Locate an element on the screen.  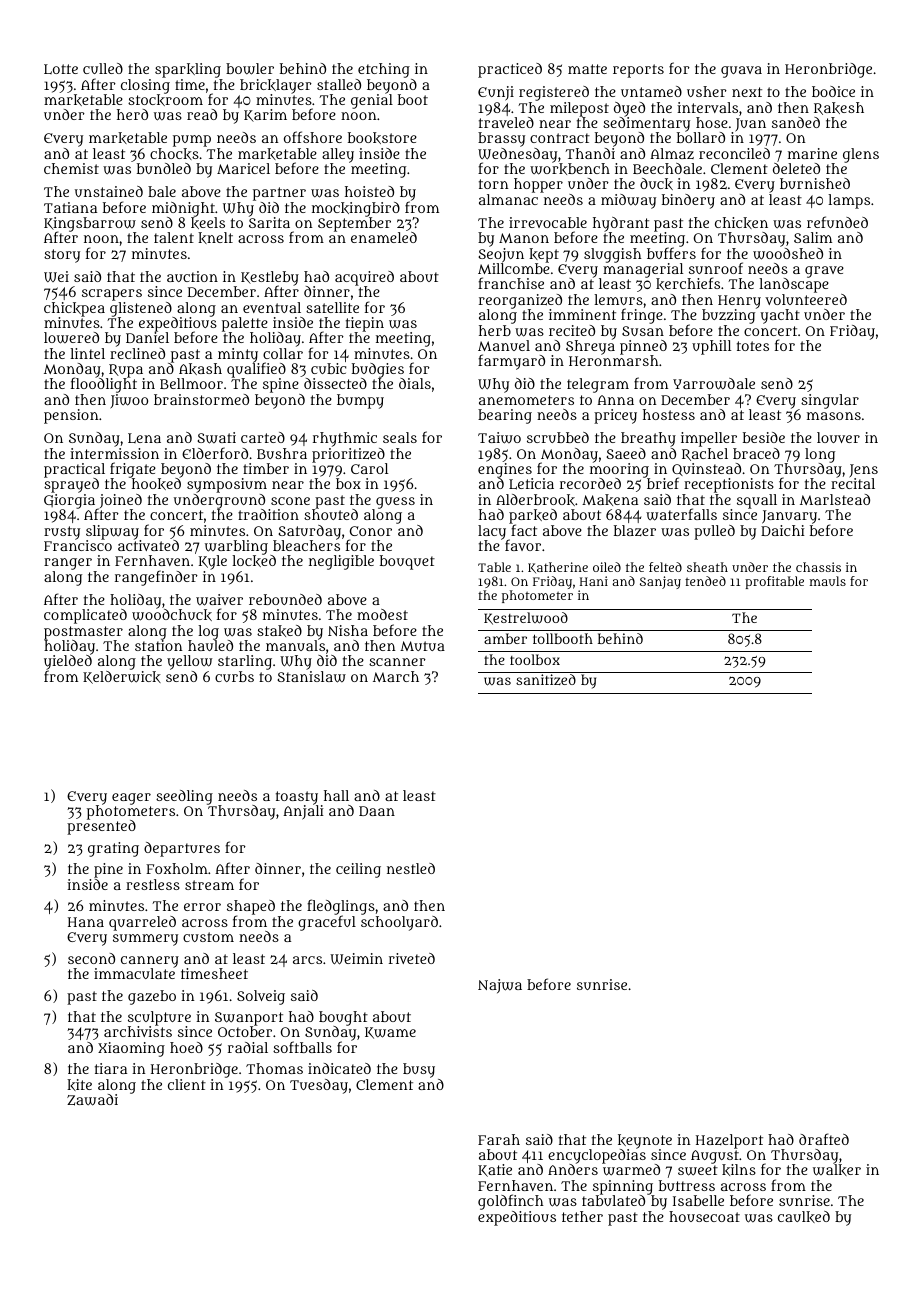
tended is located at coordinates (705, 581).
